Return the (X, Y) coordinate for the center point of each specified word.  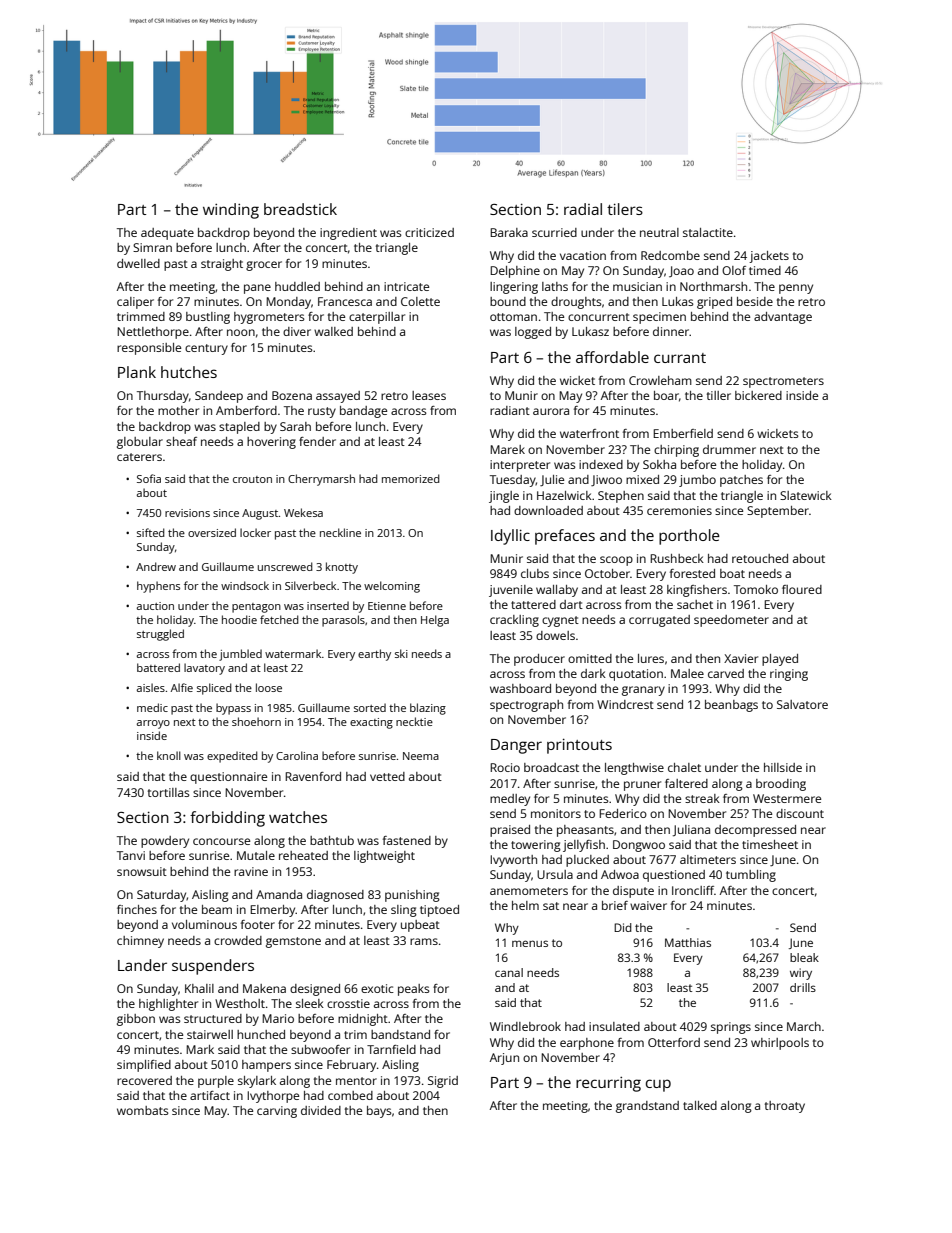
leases (429, 395)
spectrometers (783, 382)
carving (277, 1112)
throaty (785, 1107)
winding (231, 211)
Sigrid (443, 1082)
